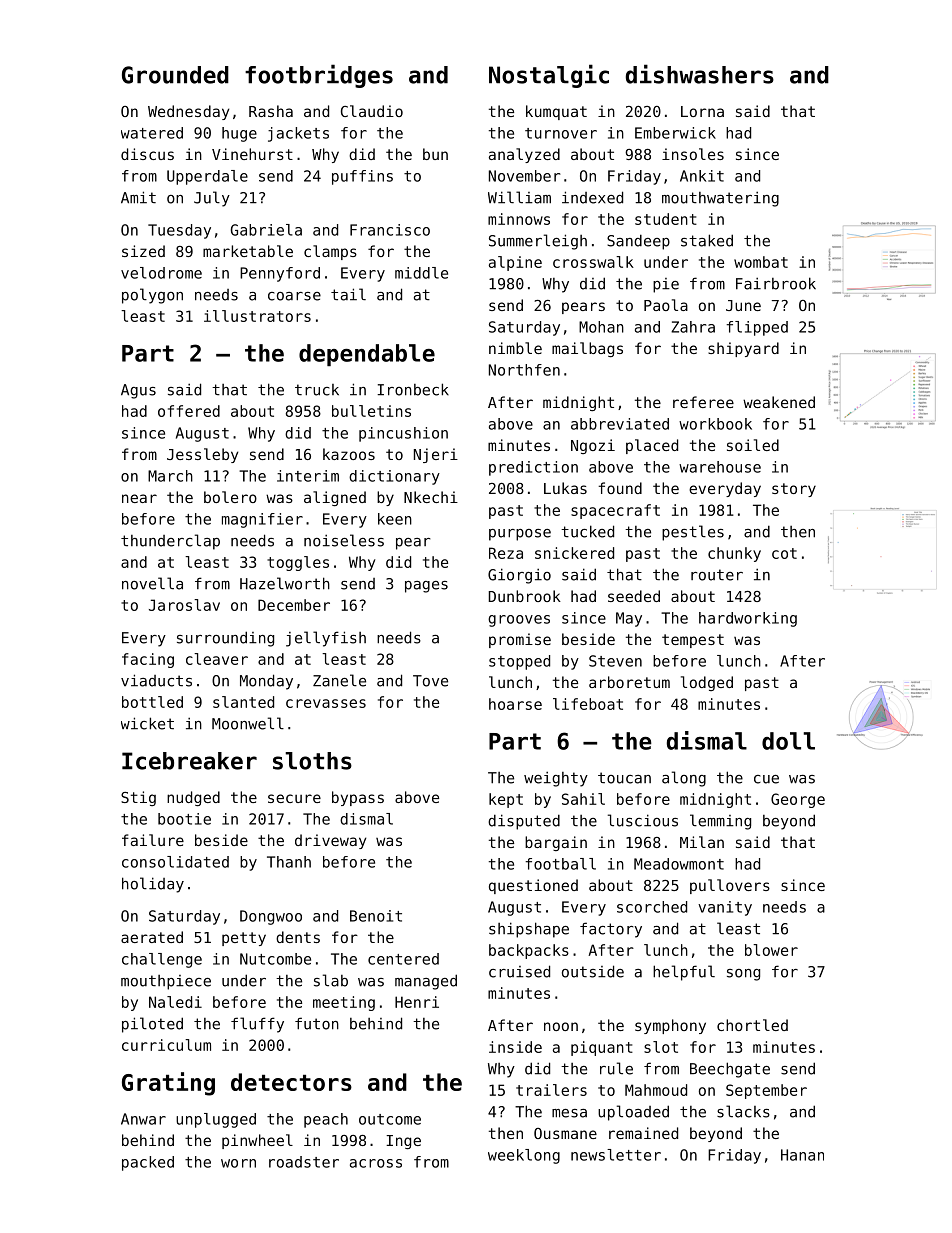  What do you see at coordinates (138, 391) in the screenshot?
I see `Agus` at bounding box center [138, 391].
